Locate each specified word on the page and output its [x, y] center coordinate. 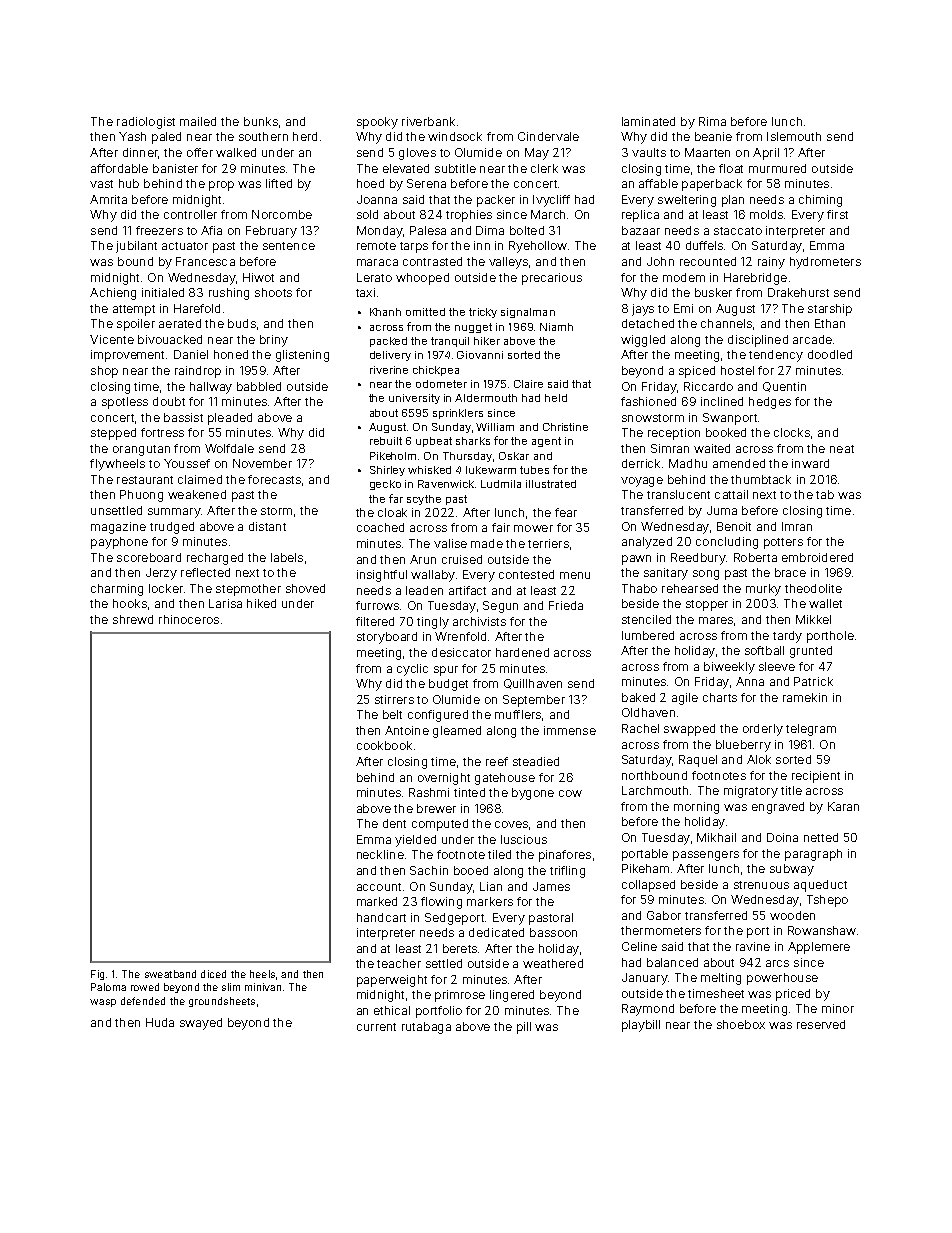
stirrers [394, 699]
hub [129, 183]
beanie [713, 136]
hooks [130, 603]
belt [392, 714]
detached [648, 323]
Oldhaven [648, 712]
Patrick [813, 681]
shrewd [133, 619]
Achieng [113, 294]
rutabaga [426, 1028]
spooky [377, 123]
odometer [441, 384]
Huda [160, 1022]
